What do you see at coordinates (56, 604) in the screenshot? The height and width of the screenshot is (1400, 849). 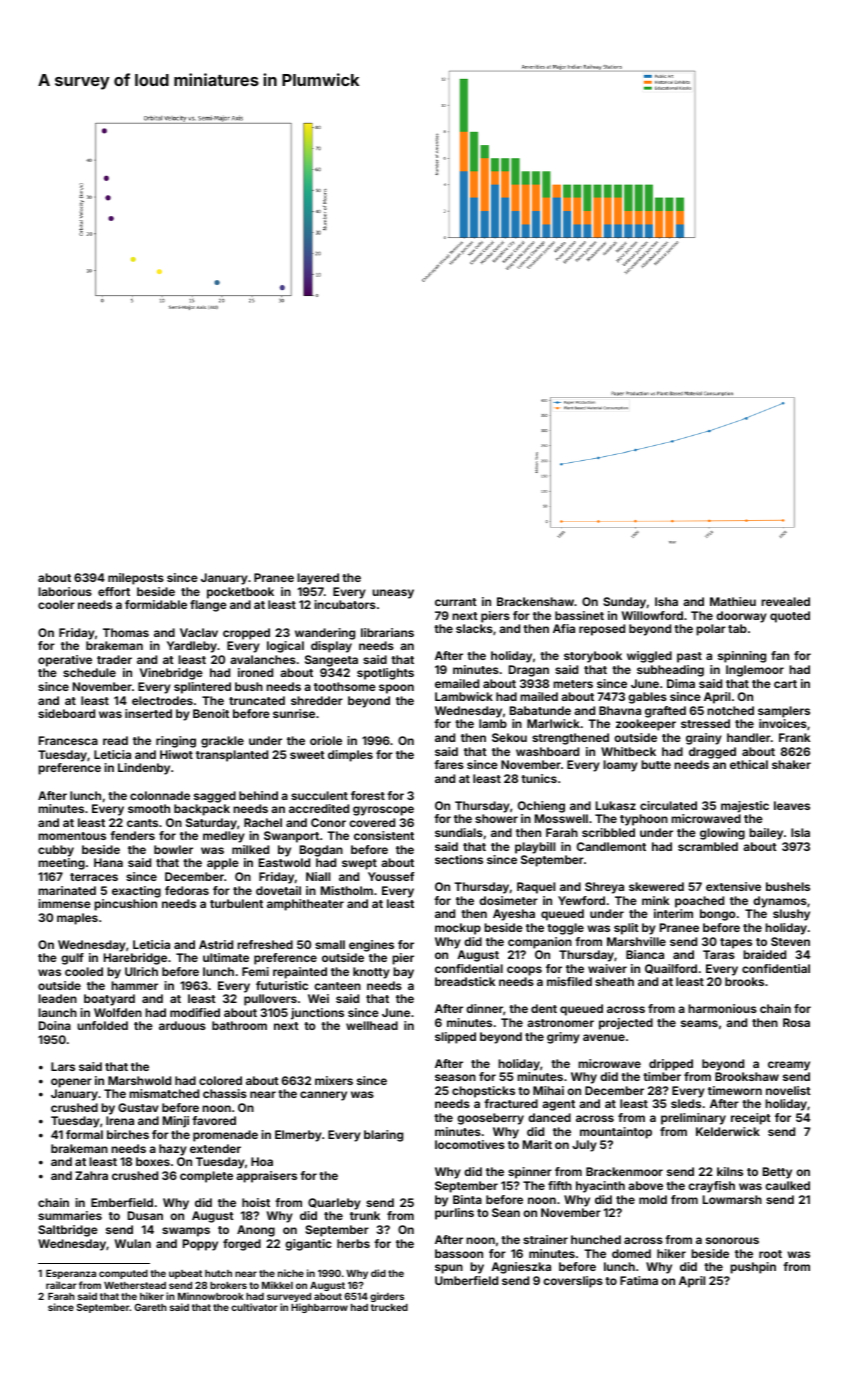 I see `cooler` at bounding box center [56, 604].
